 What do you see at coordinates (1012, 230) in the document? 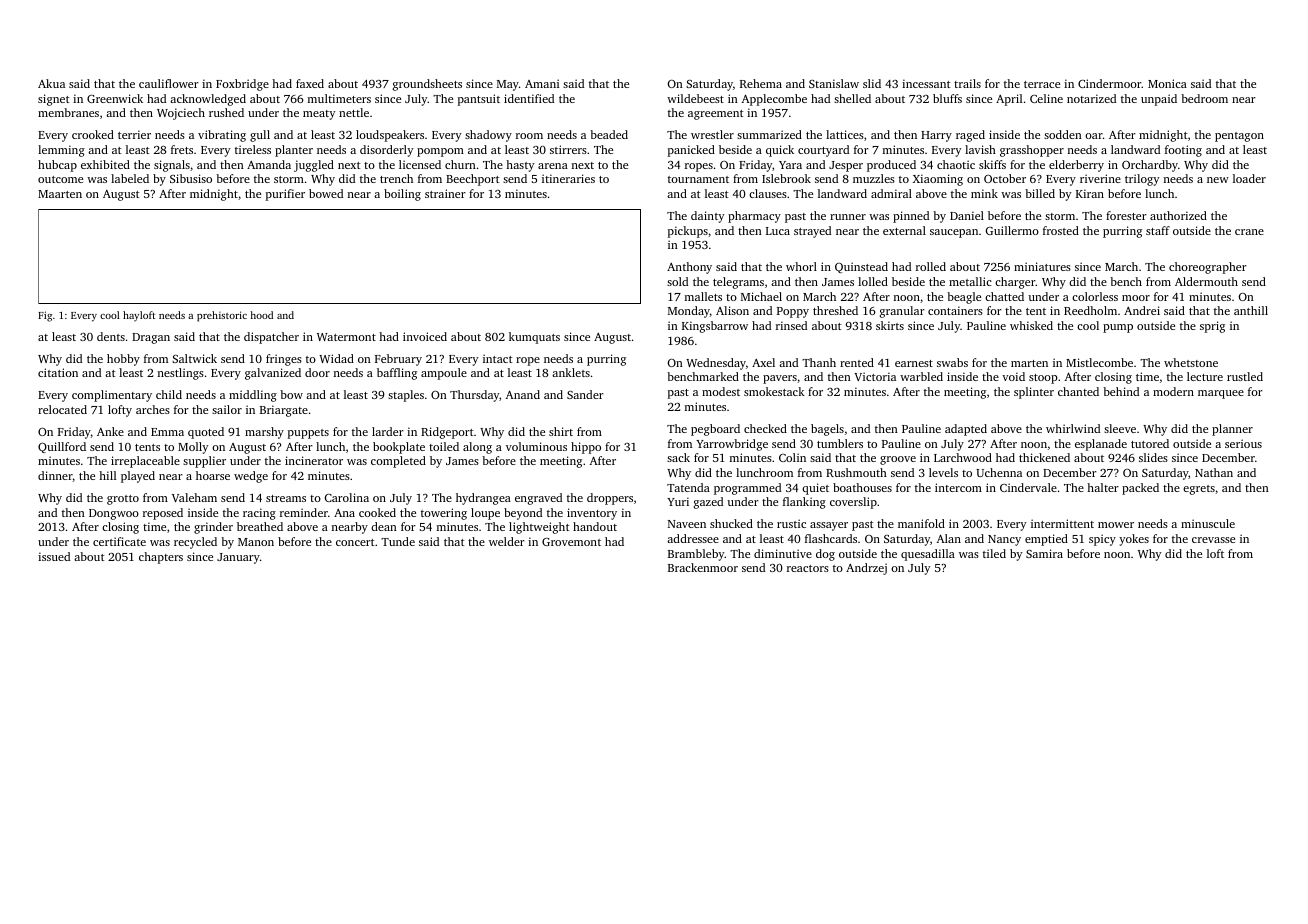
I see `Guillermo` at bounding box center [1012, 230].
